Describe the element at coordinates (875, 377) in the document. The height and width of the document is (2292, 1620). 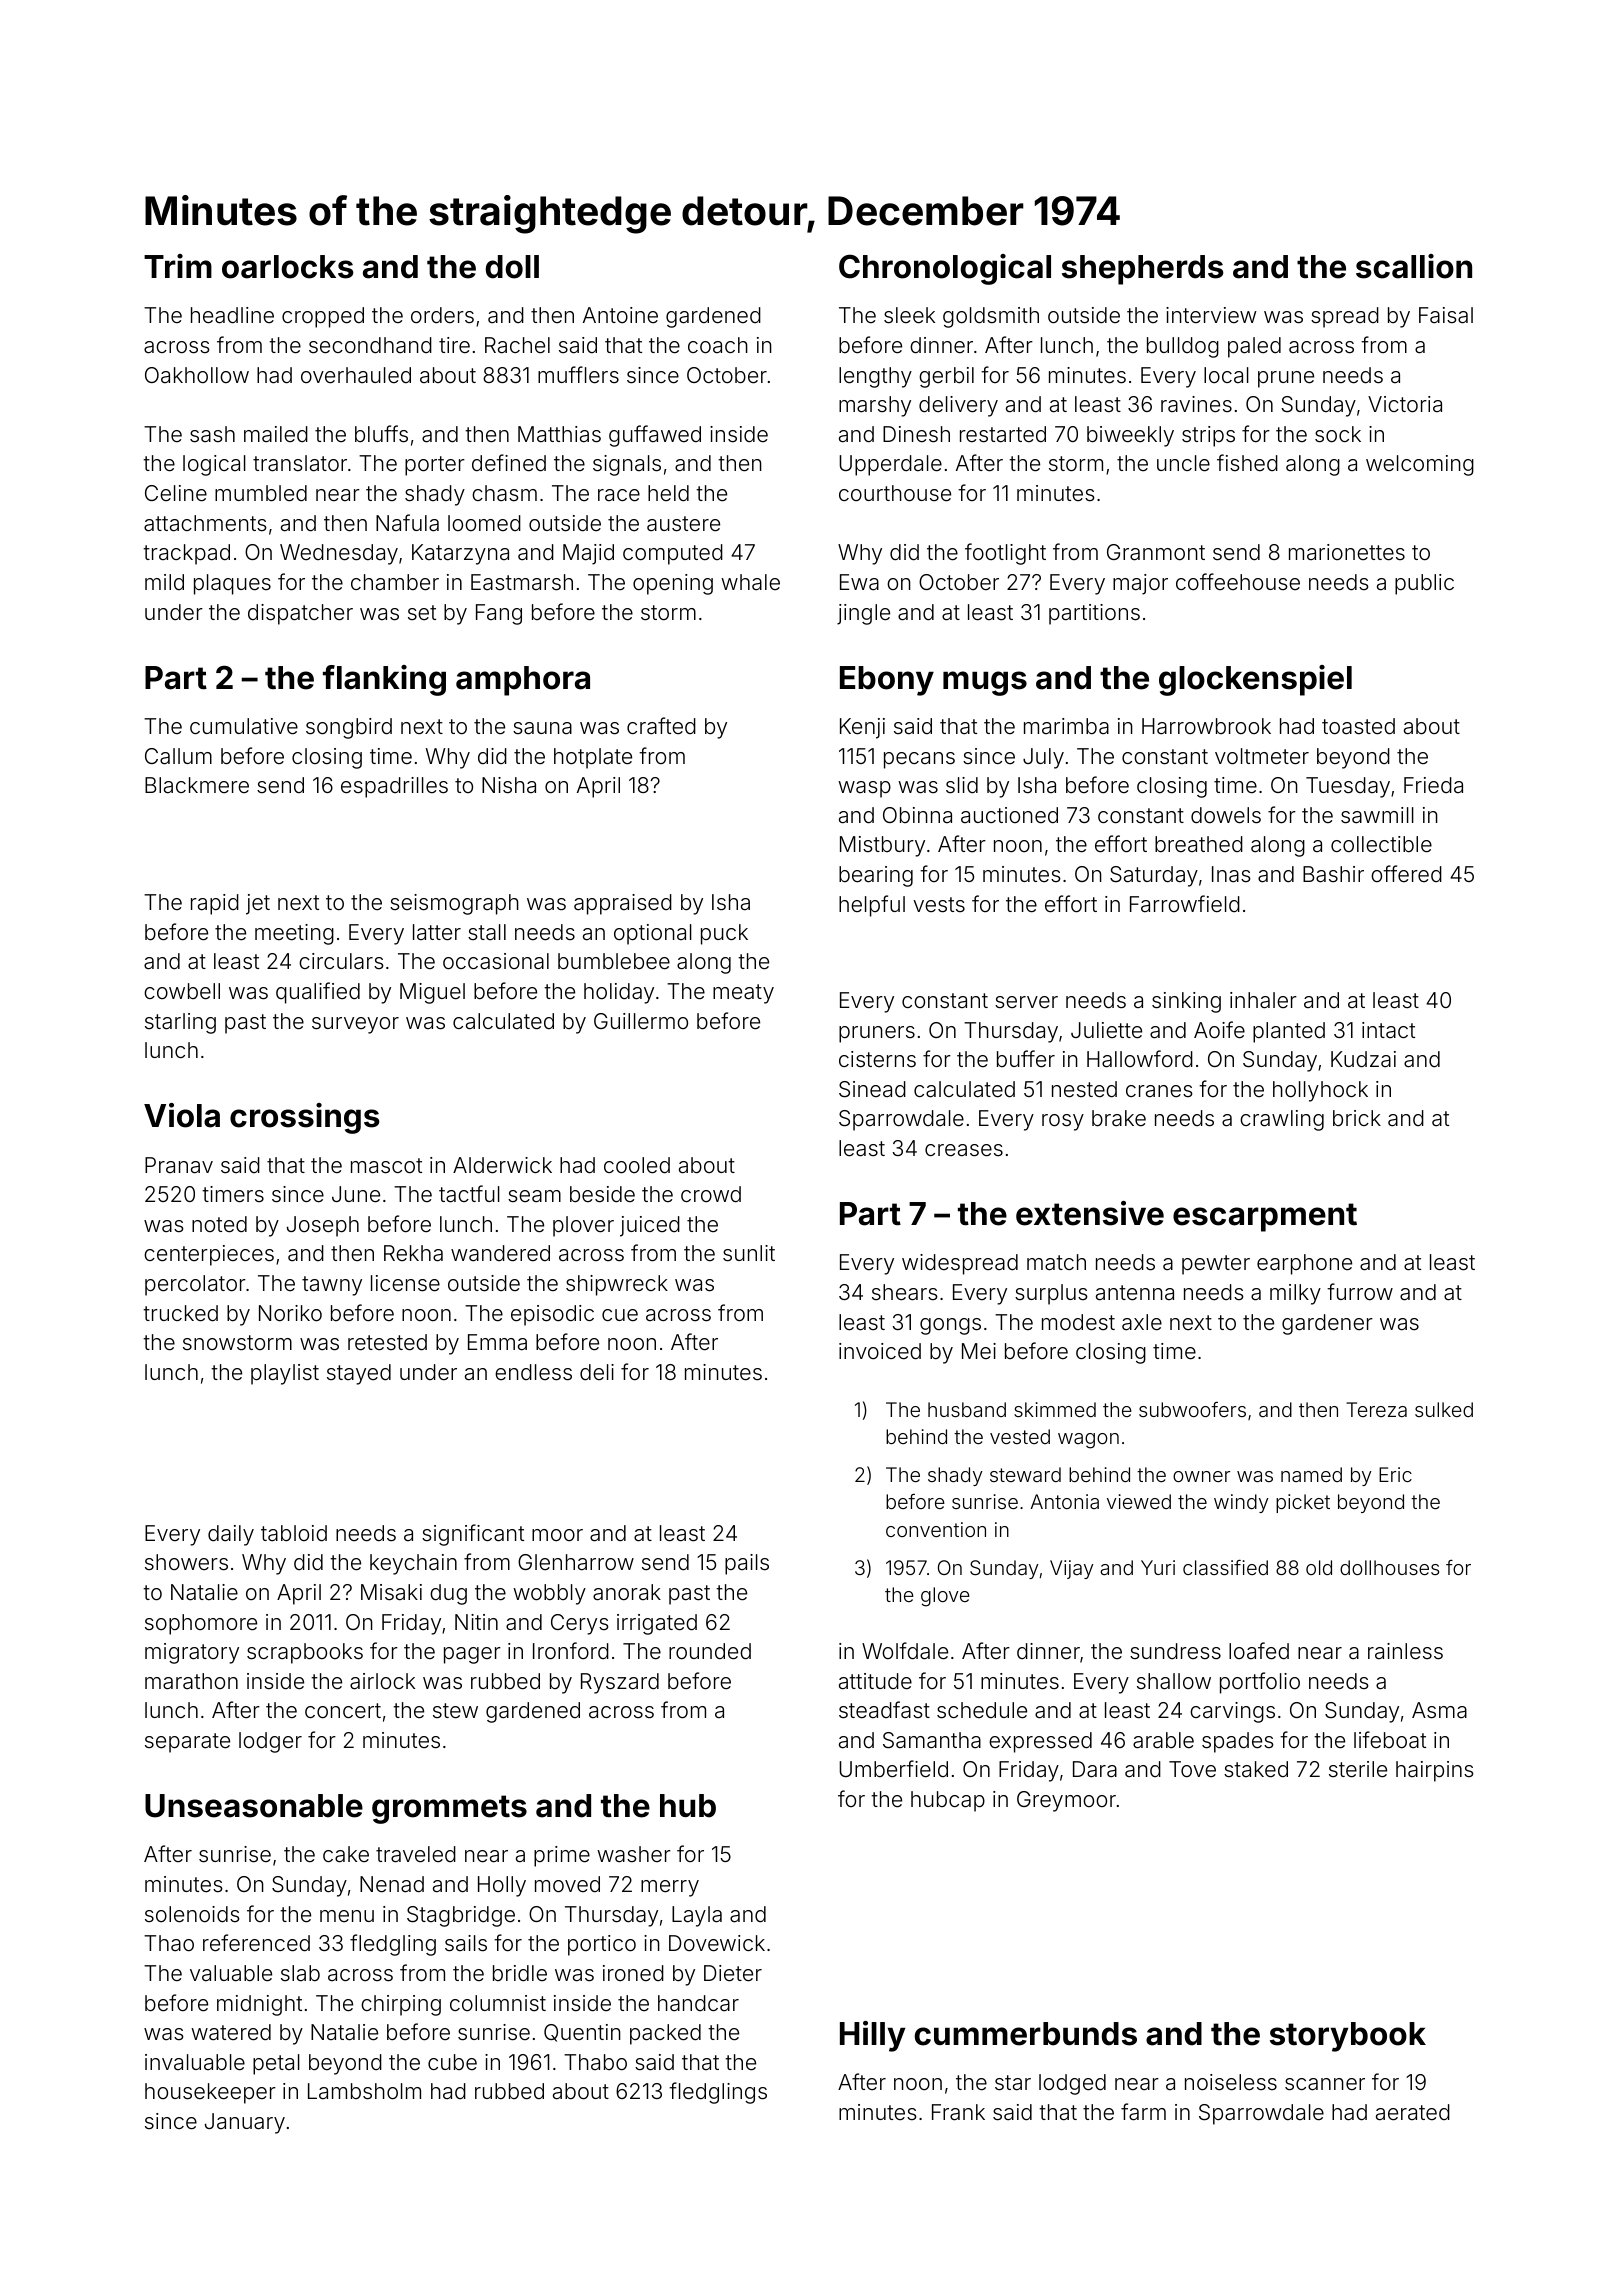
I see `lengthy` at that location.
